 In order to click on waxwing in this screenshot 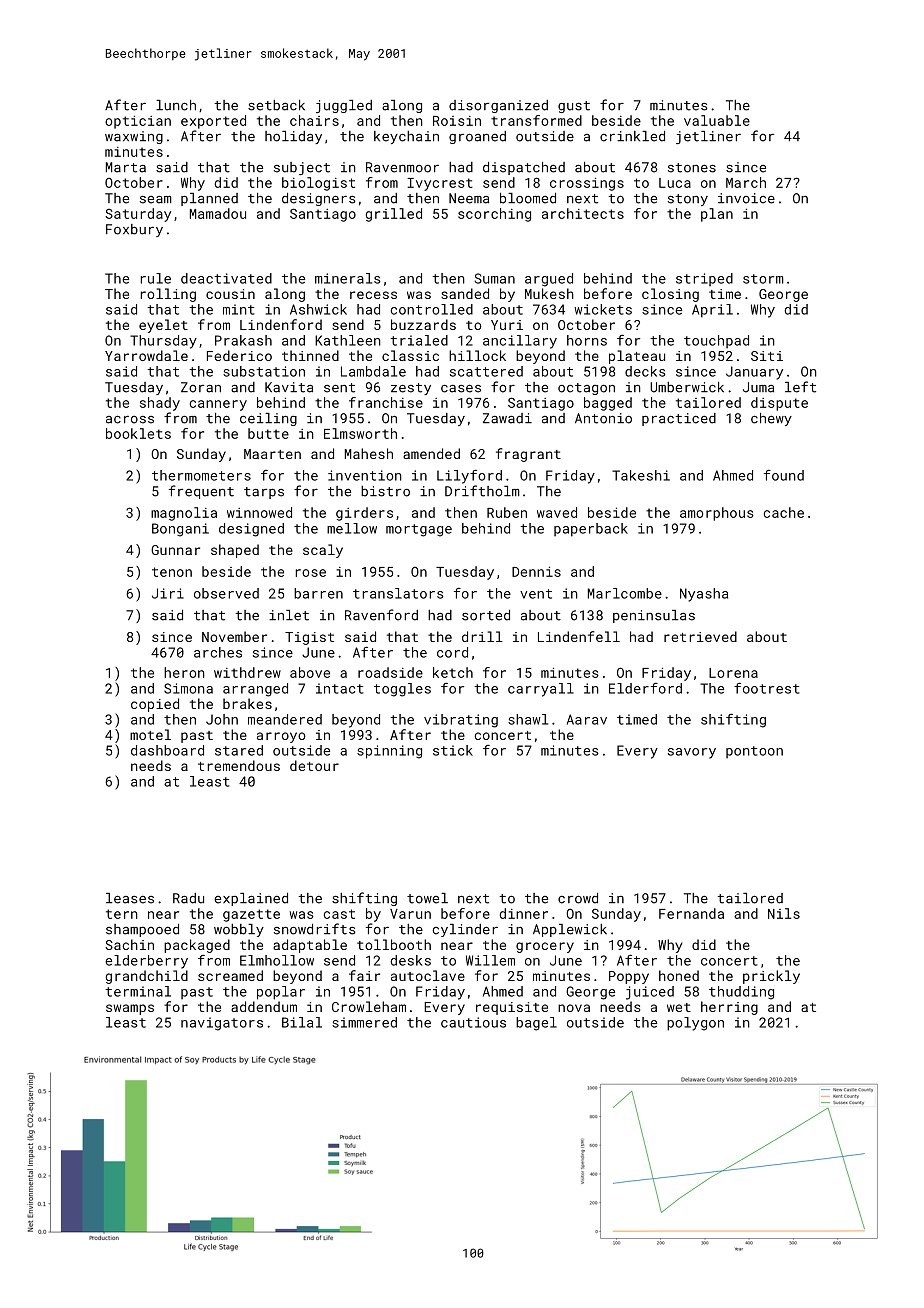, I will do `click(134, 137)`.
